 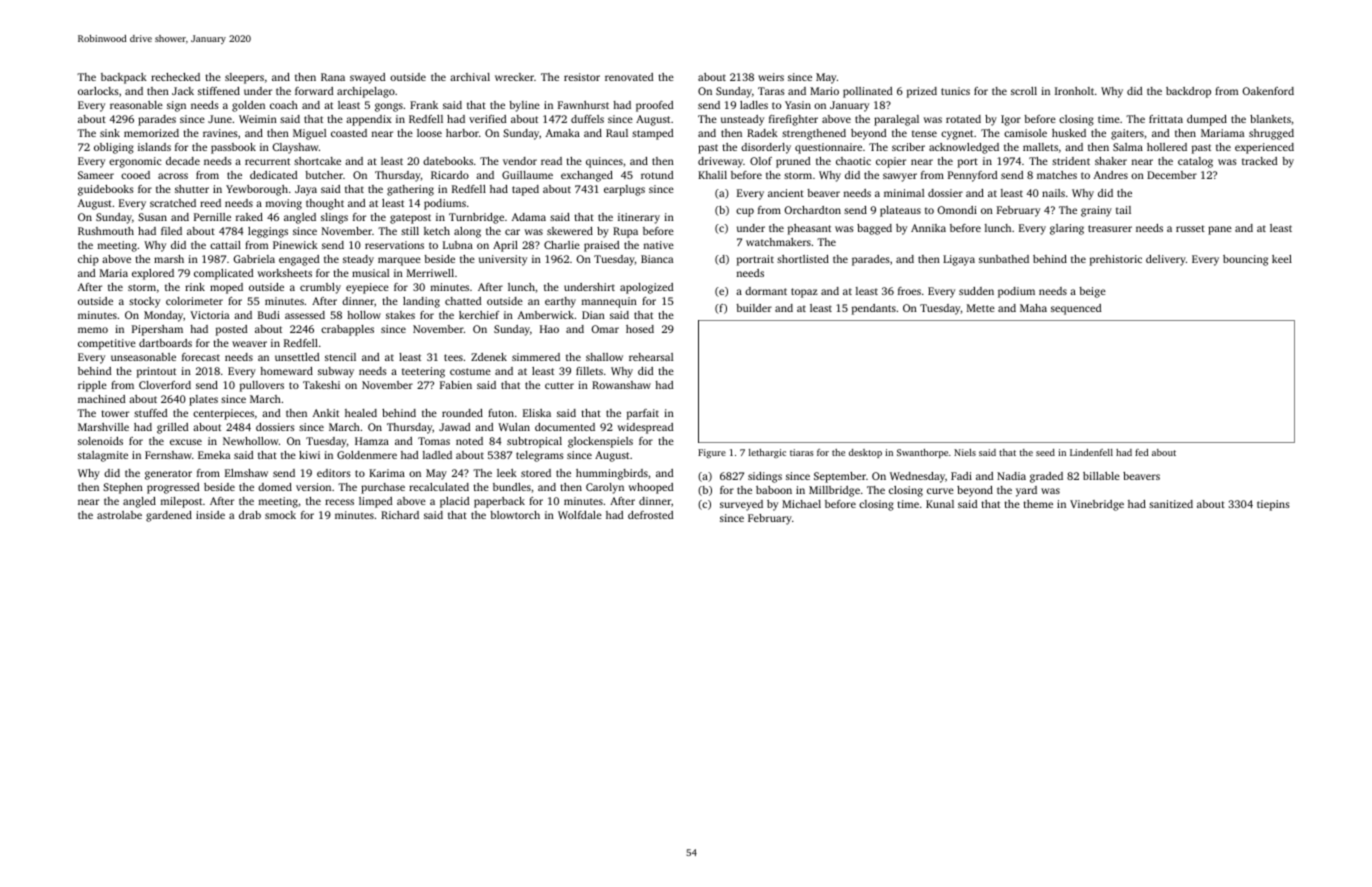 I want to click on crumbly, so click(x=320, y=288).
